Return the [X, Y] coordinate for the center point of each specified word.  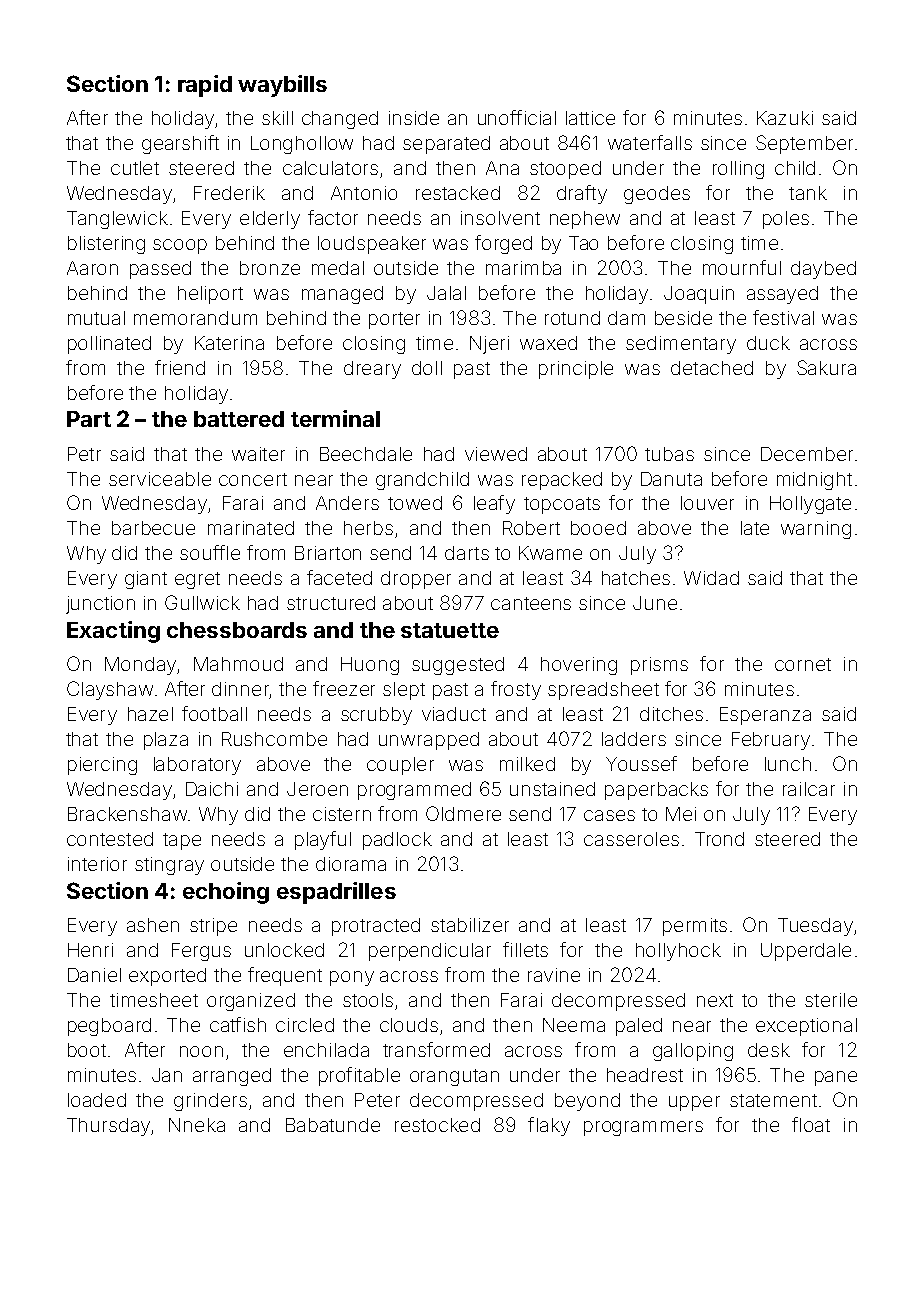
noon [201, 1051]
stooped [565, 170]
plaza [166, 741]
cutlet [135, 168]
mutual [96, 318]
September [804, 144]
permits [695, 927]
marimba [523, 268]
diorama [351, 864]
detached [712, 368]
